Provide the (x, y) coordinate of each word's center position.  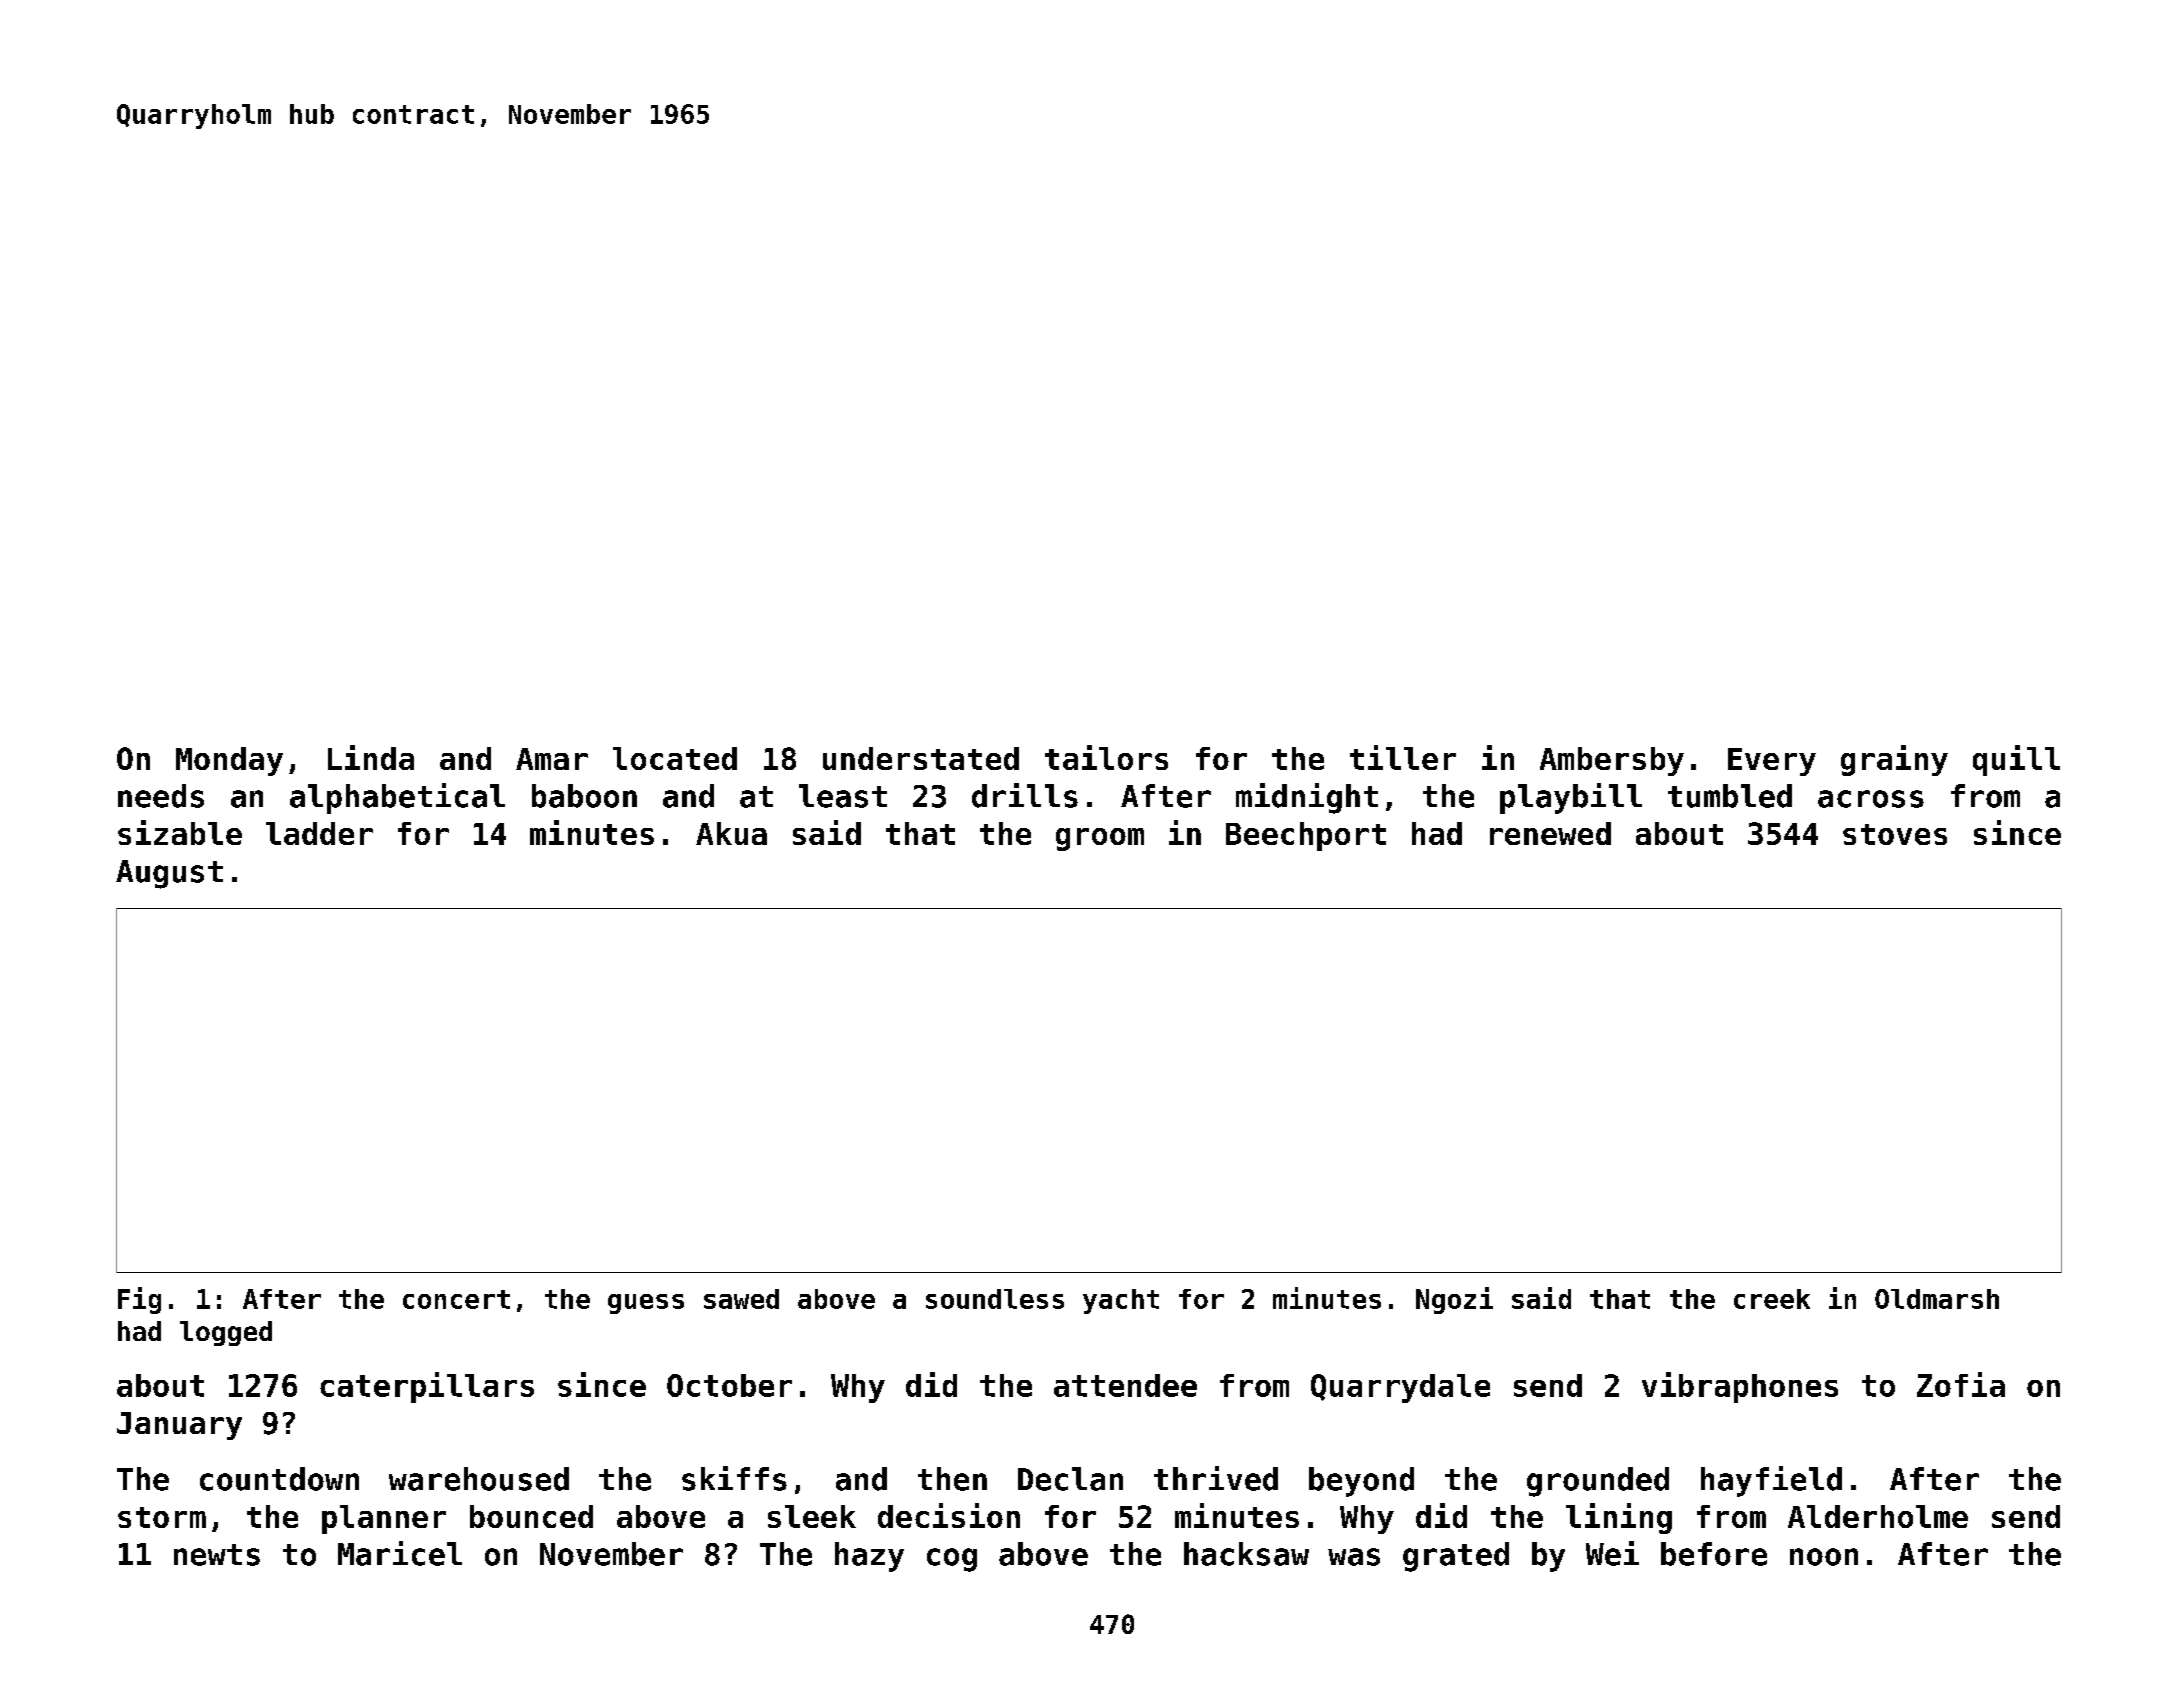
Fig (139, 1300)
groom (1100, 839)
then (952, 1479)
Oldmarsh (1937, 1299)
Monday (229, 761)
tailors (1106, 757)
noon (1824, 1557)
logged (226, 1333)
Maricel (400, 1553)
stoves (1895, 834)
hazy (869, 1557)
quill (2016, 760)
